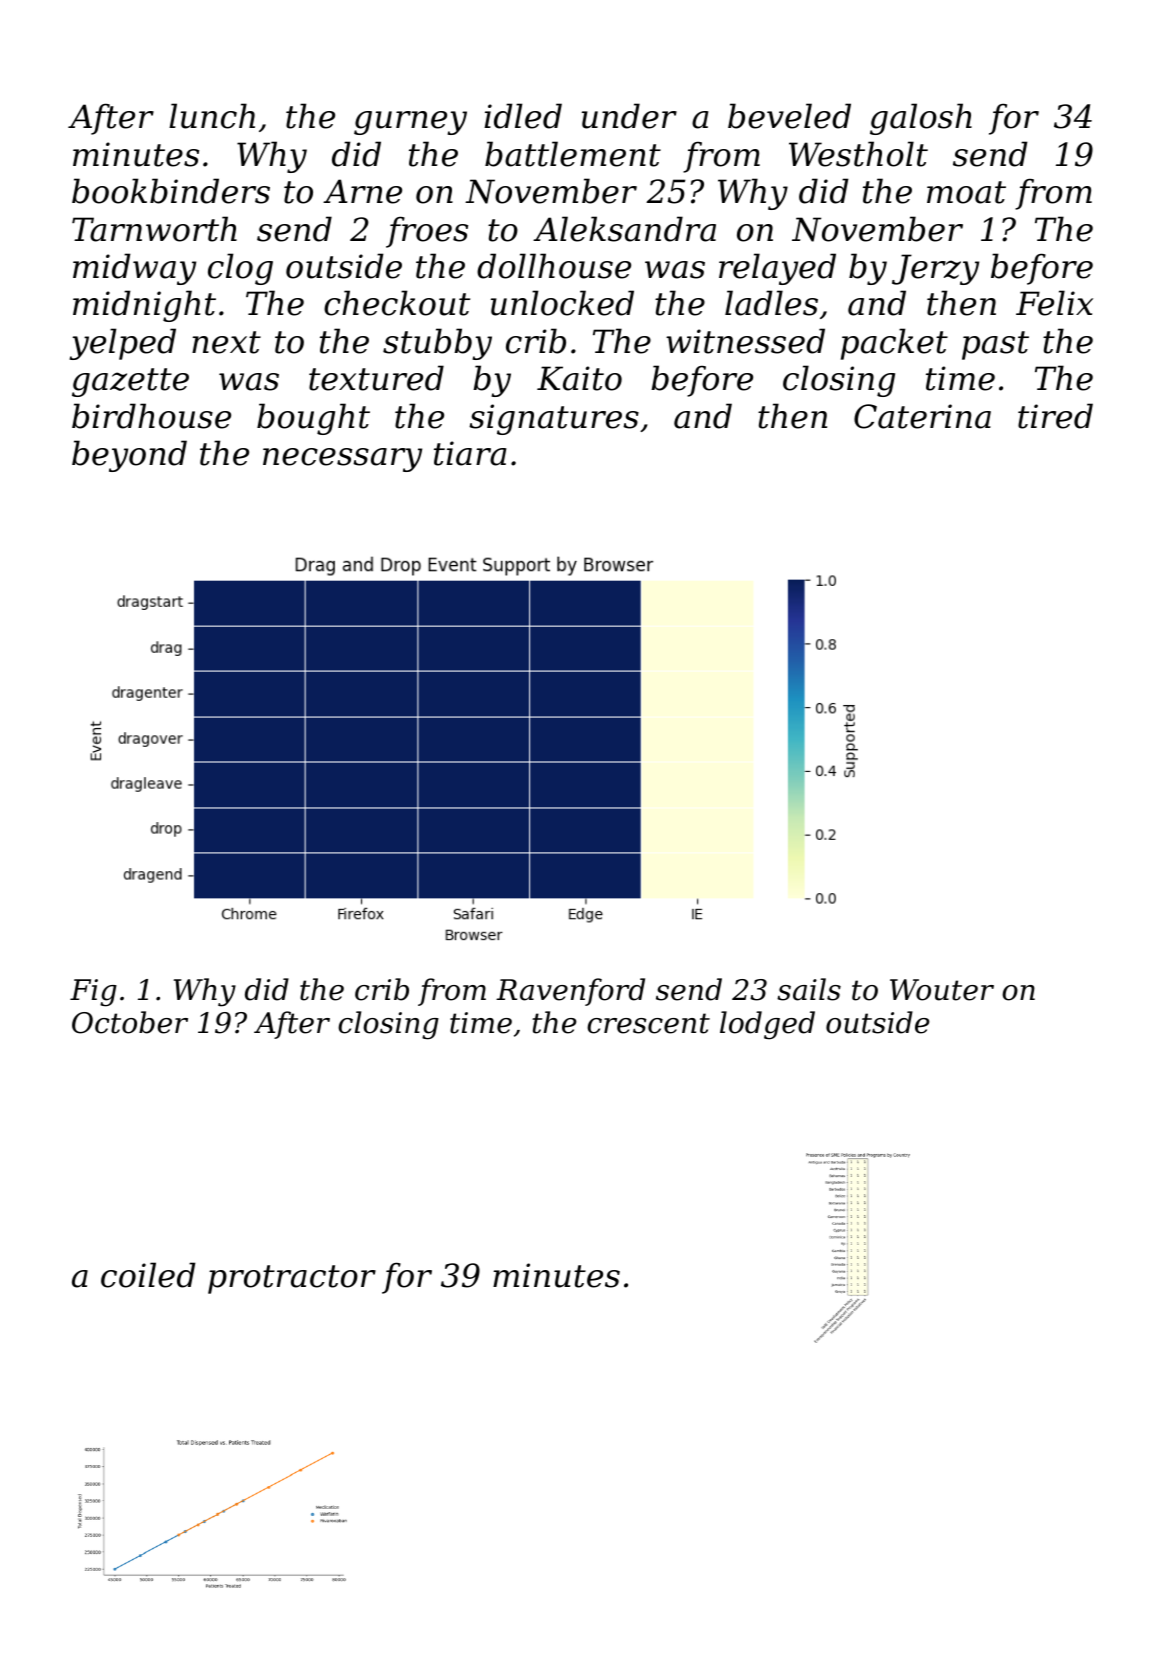 The height and width of the document is (1654, 1165). What do you see at coordinates (942, 990) in the document?
I see `Wouter` at bounding box center [942, 990].
